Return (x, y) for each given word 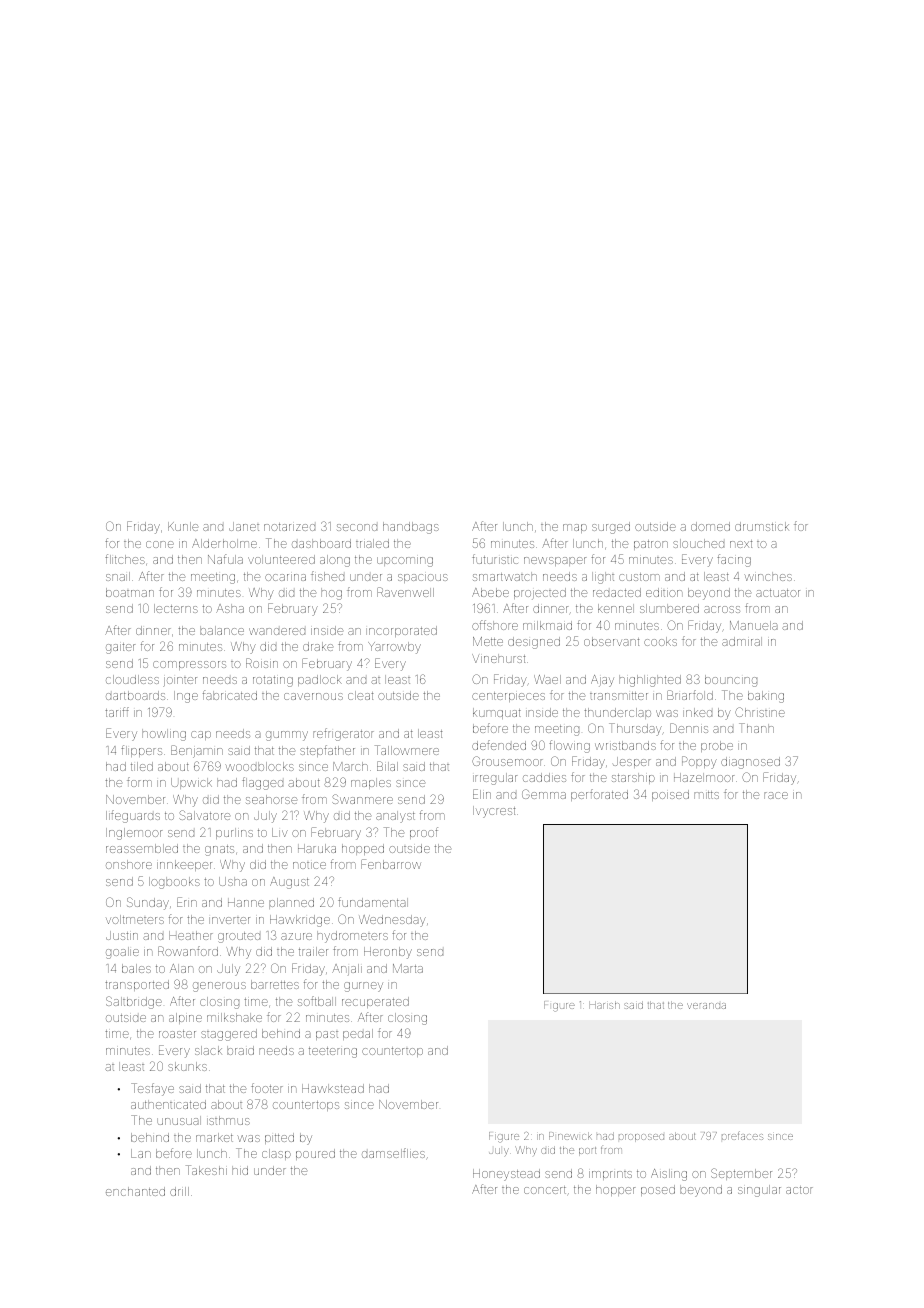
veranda (706, 1006)
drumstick (762, 526)
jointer (180, 682)
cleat (360, 695)
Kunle (183, 526)
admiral (742, 641)
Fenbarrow (391, 864)
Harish (605, 1005)
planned (291, 903)
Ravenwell (405, 592)
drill (179, 1191)
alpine (185, 1018)
